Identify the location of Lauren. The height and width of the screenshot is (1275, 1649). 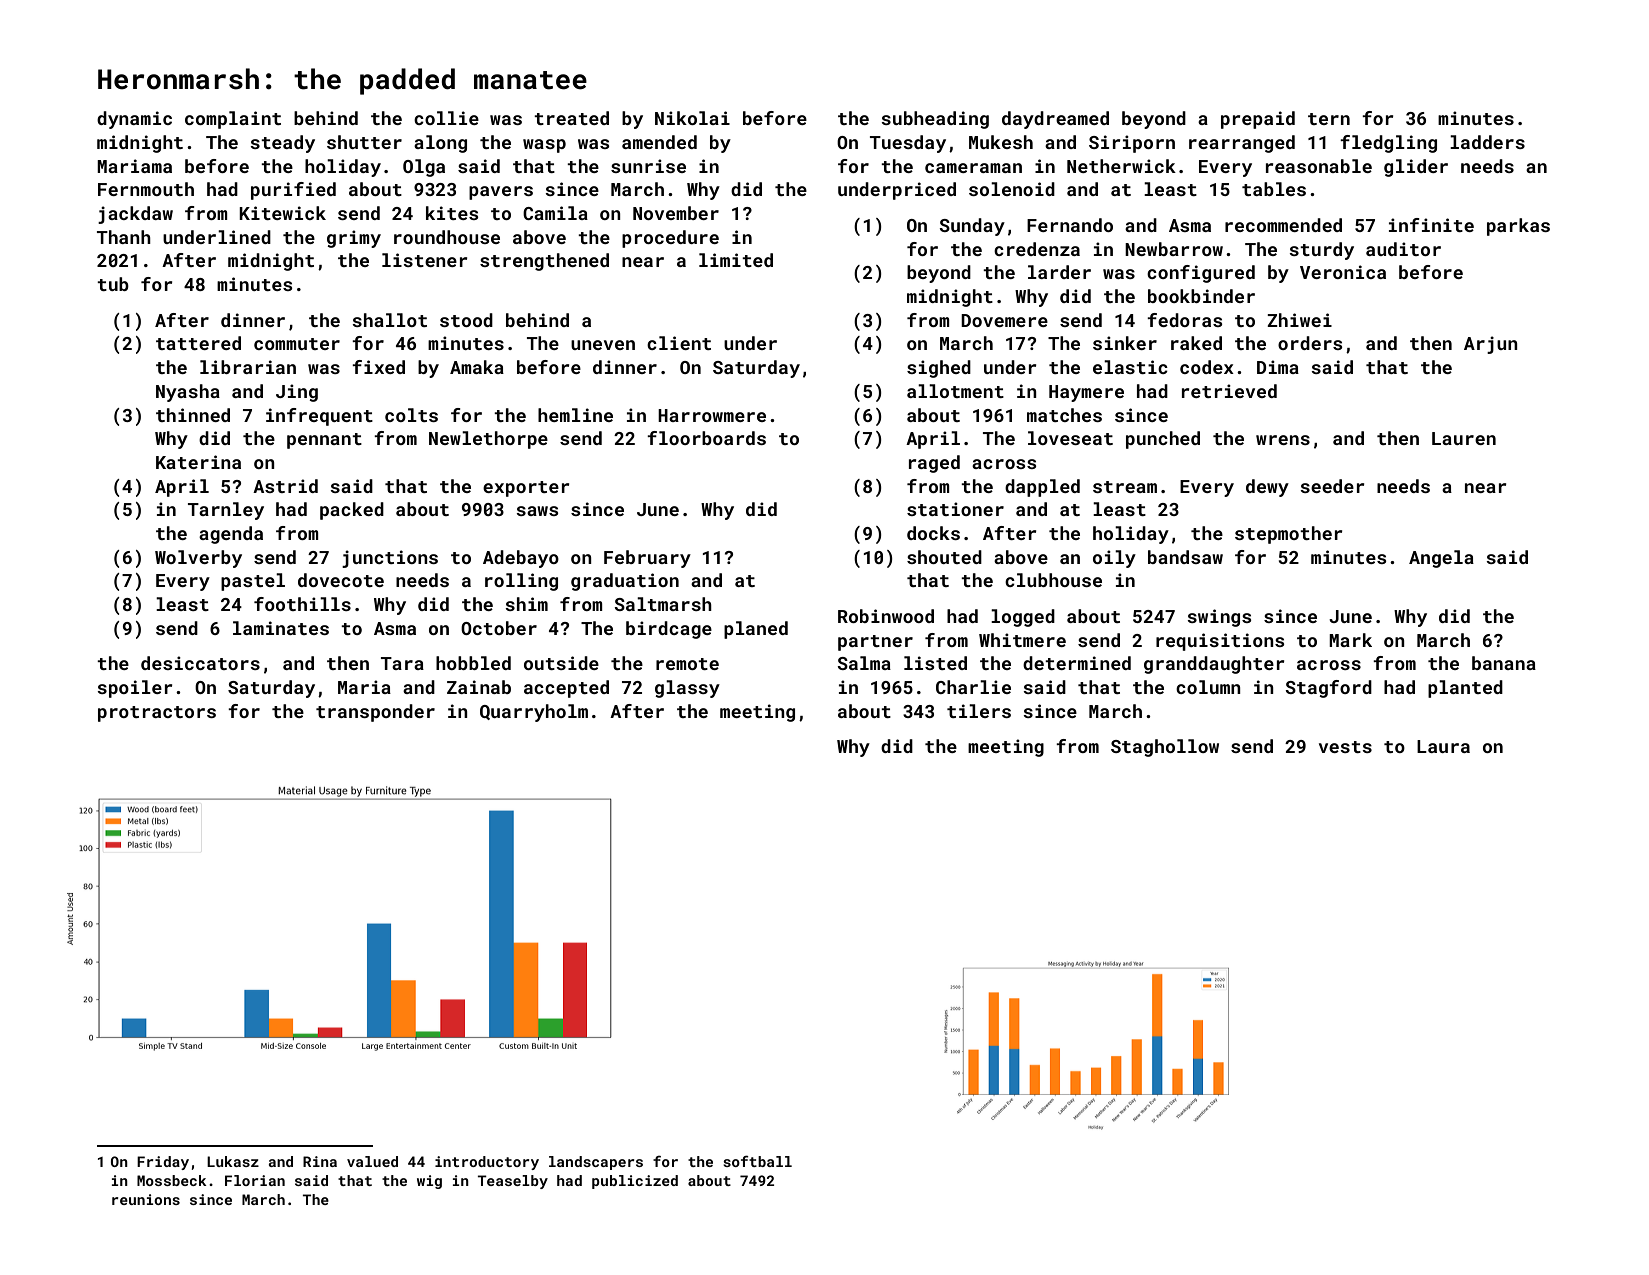
(1464, 438).
